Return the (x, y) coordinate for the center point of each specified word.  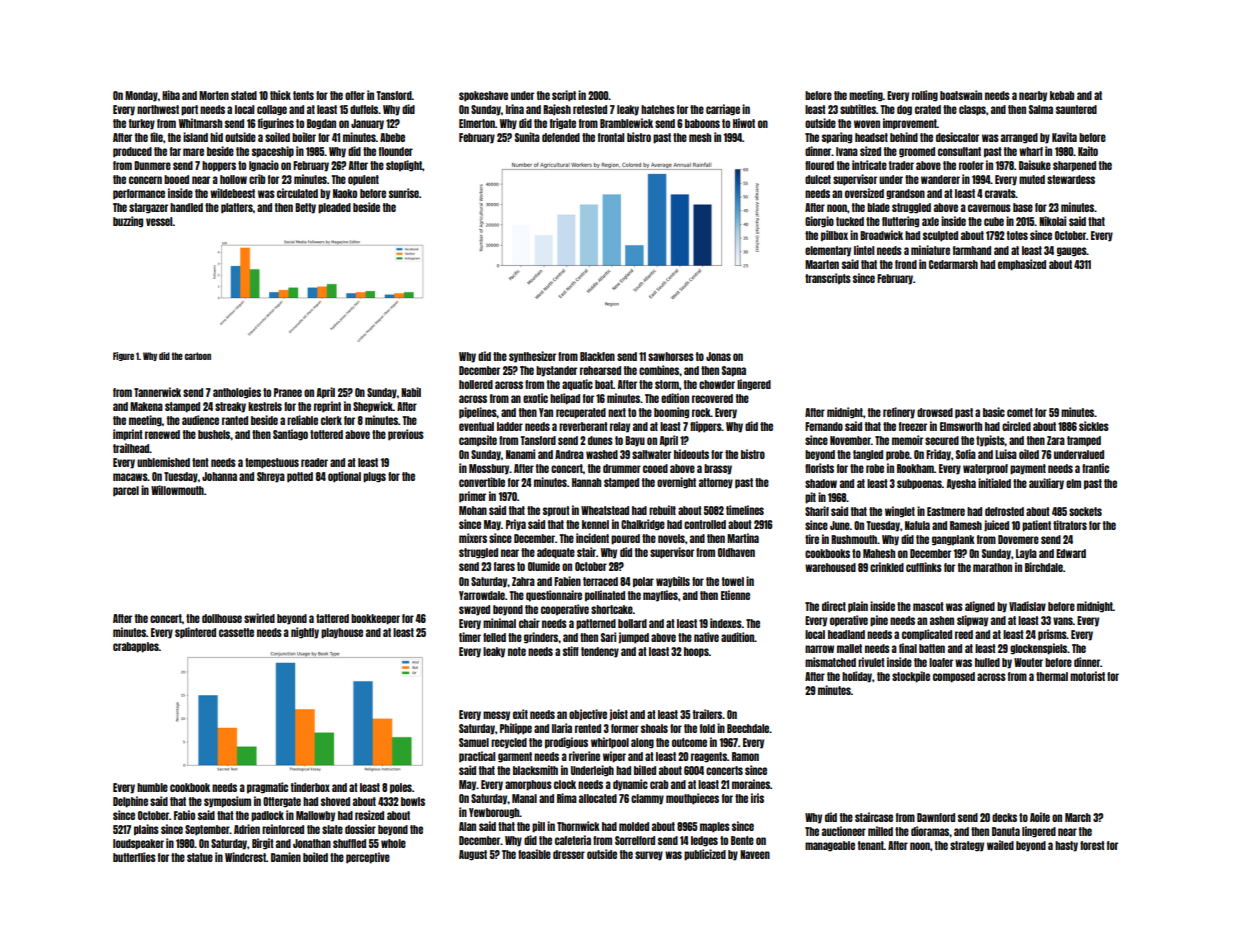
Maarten (822, 264)
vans (1063, 621)
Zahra (523, 581)
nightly (305, 633)
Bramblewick (626, 123)
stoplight (404, 166)
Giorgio (819, 222)
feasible (534, 854)
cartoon (198, 356)
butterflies (134, 857)
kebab (1062, 95)
